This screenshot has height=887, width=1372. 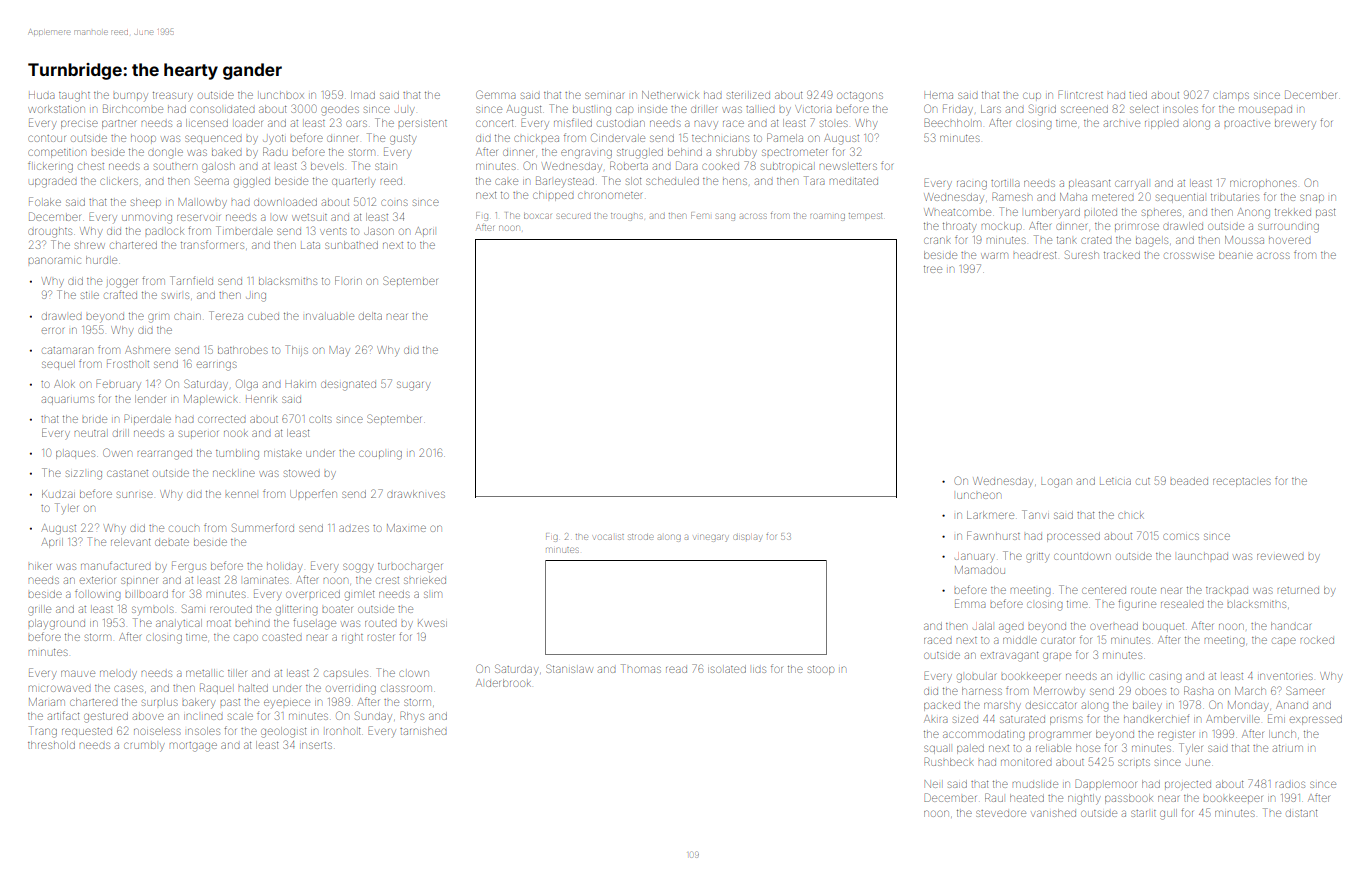 What do you see at coordinates (144, 747) in the screenshot?
I see `crumbly` at bounding box center [144, 747].
